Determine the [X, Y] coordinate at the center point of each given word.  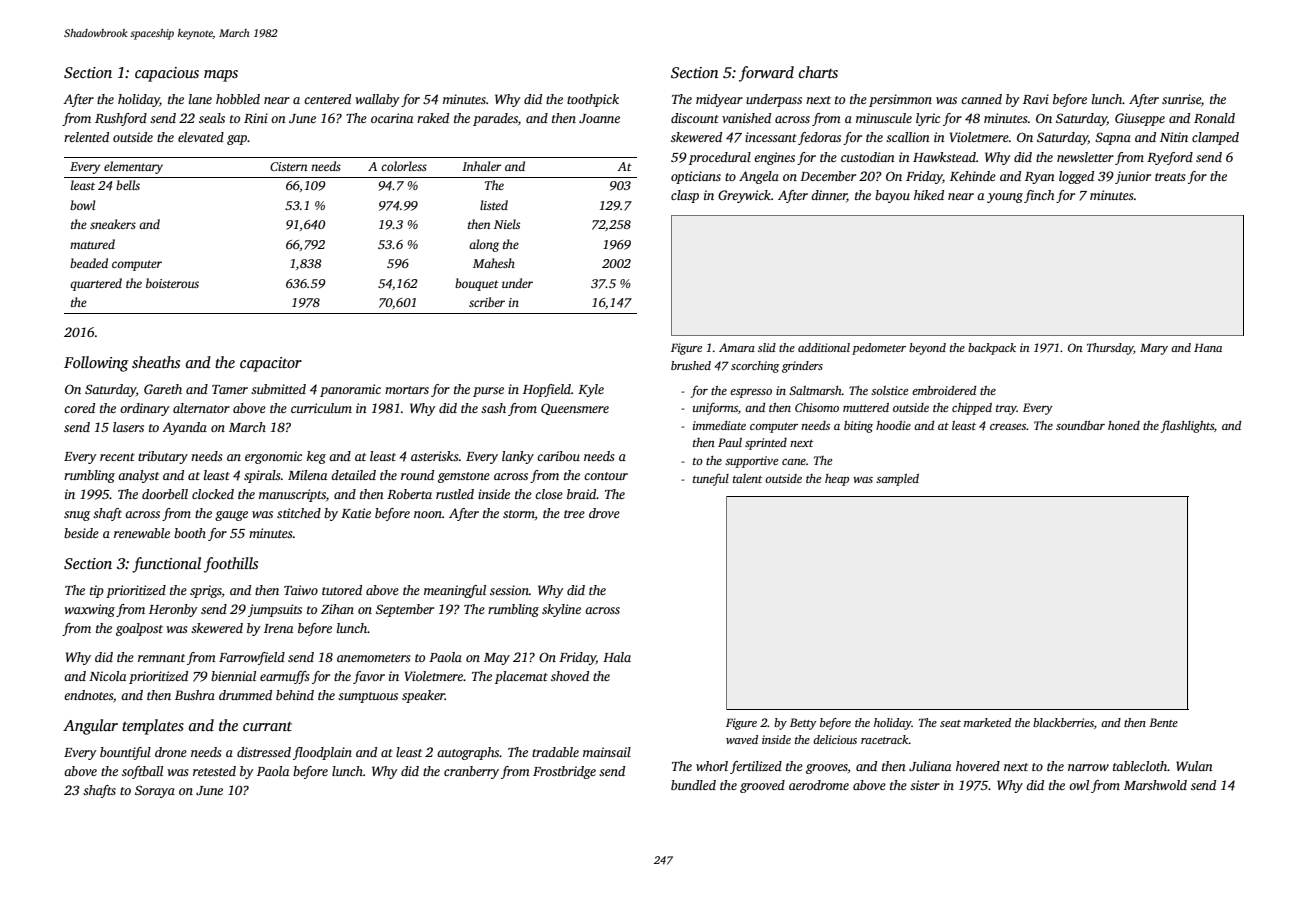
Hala [617, 657]
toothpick [593, 100]
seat [950, 723]
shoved [570, 676]
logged [1076, 177]
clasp [685, 196]
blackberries [1063, 722]
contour [606, 476]
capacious [167, 74]
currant [267, 726]
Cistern [289, 166]
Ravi [1036, 99]
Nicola [107, 676]
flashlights [1187, 426]
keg [316, 457]
